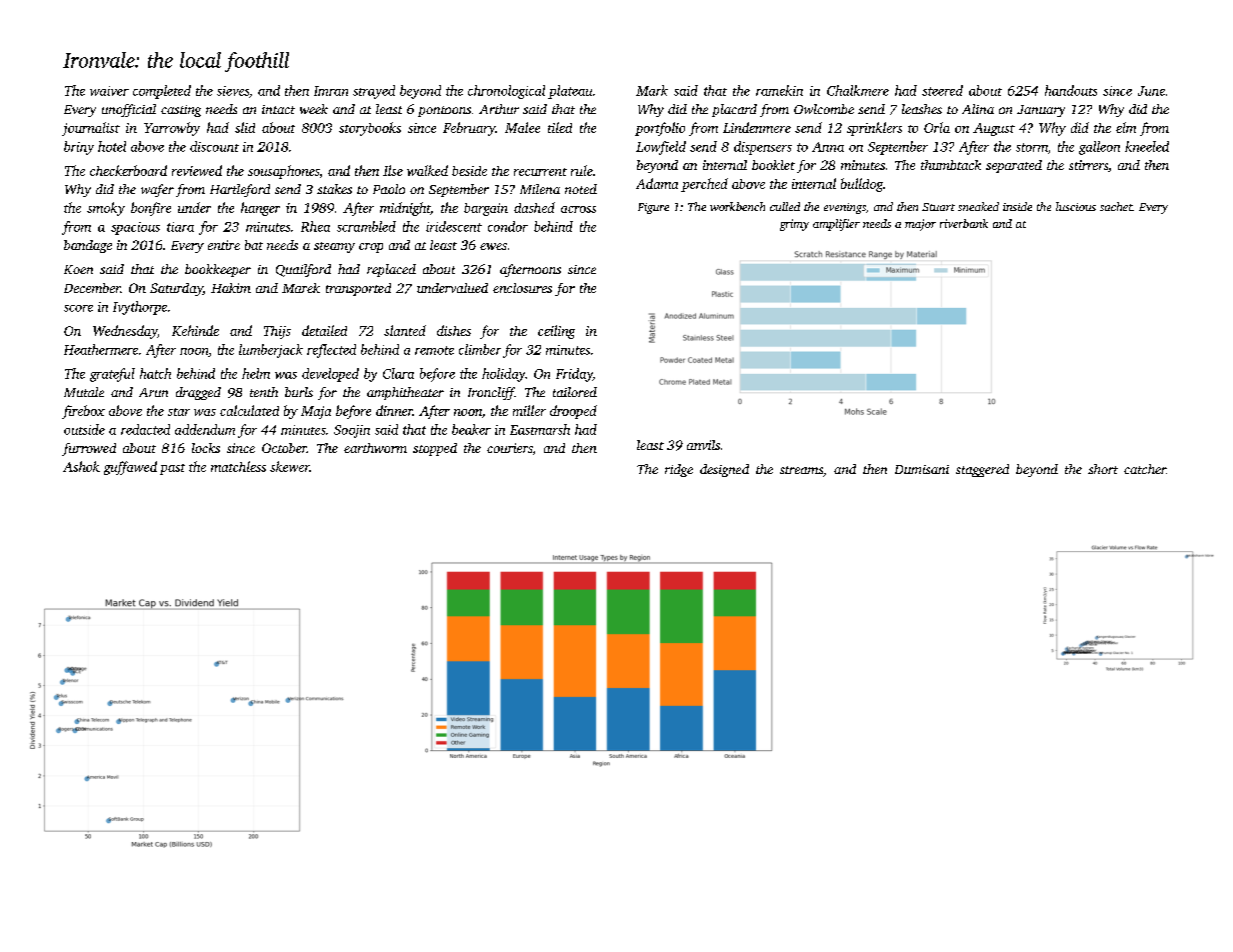 This page has width=1233, height=952. What do you see at coordinates (78, 269) in the page?
I see `Koen` at bounding box center [78, 269].
